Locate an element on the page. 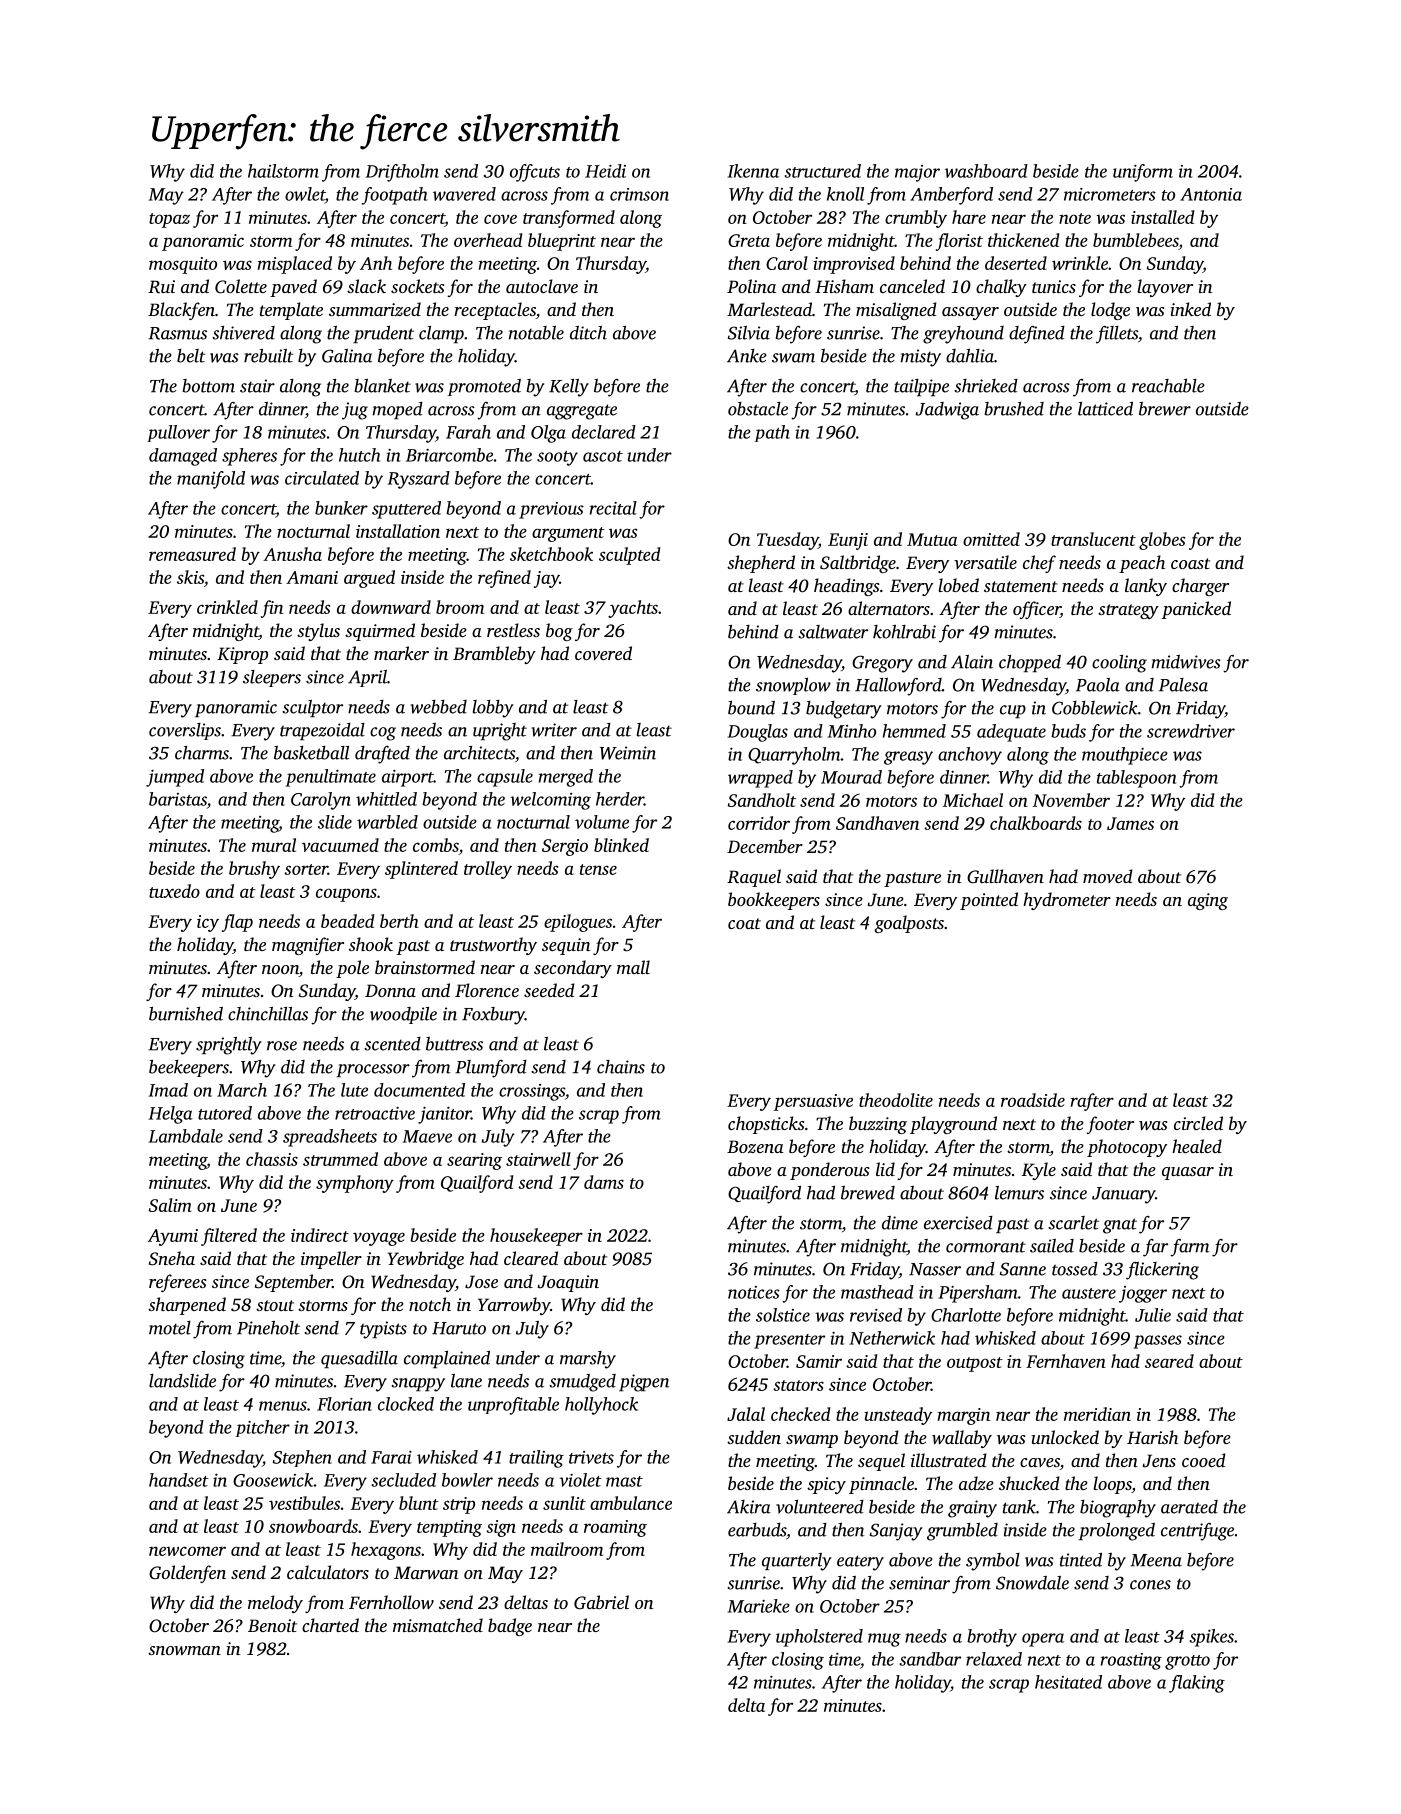 This image has height=1814, width=1401. installation is located at coordinates (398, 531).
